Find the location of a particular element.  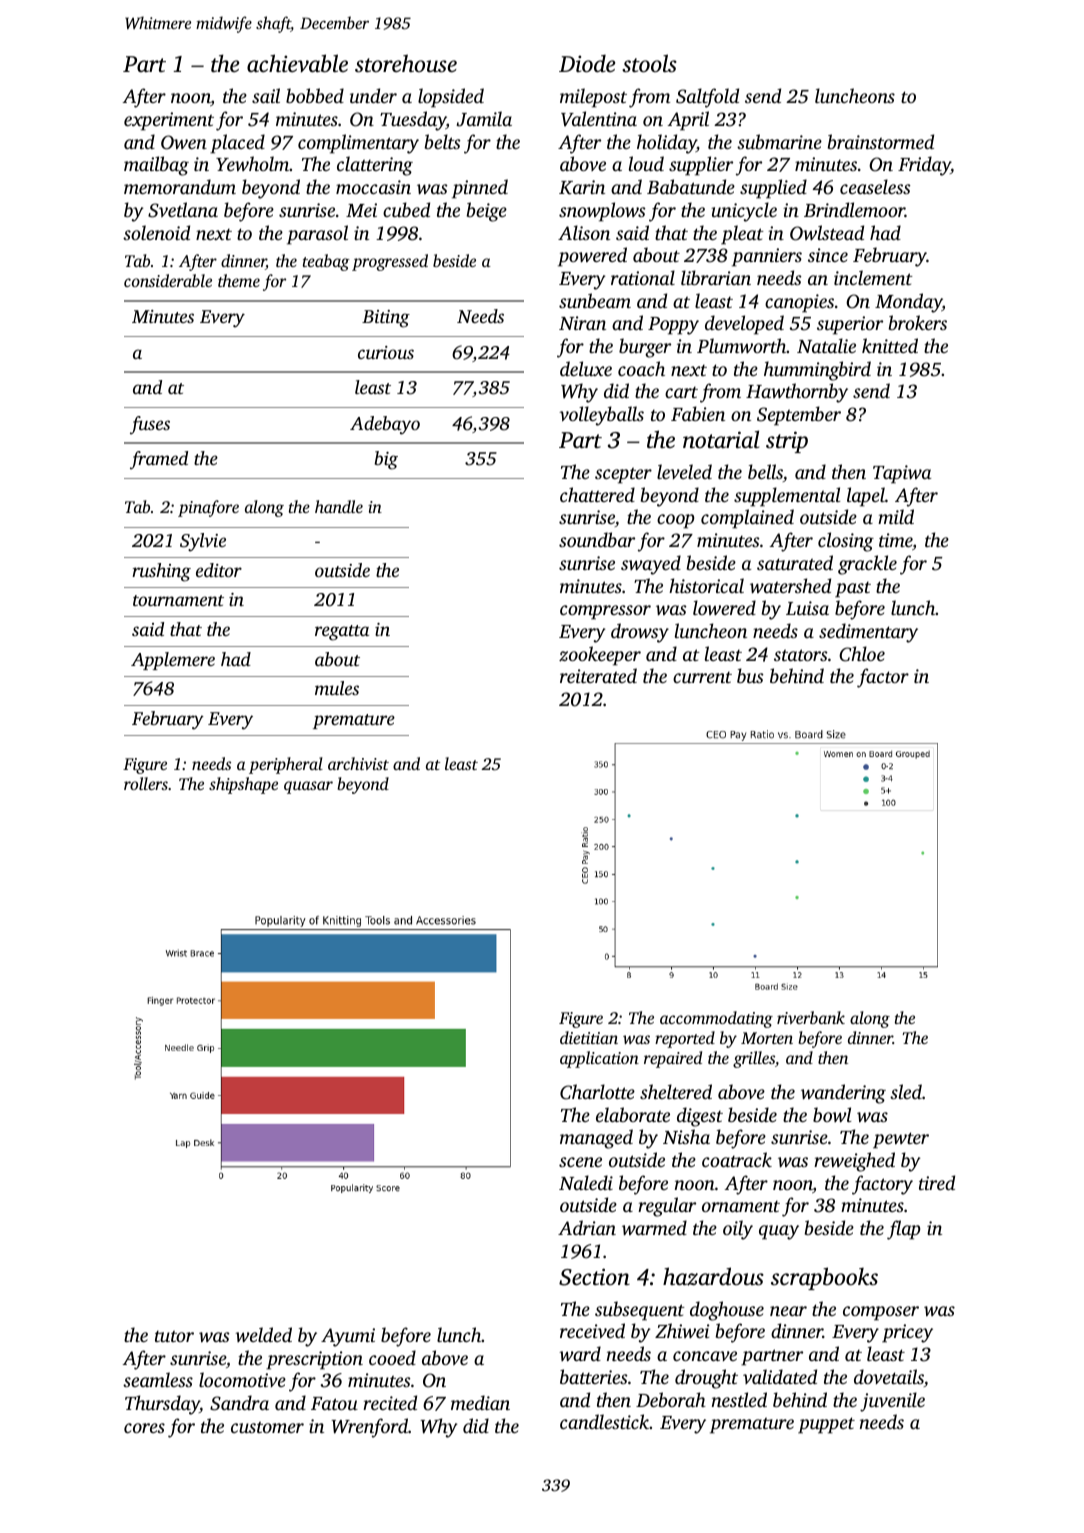

Sandra is located at coordinates (239, 1403).
